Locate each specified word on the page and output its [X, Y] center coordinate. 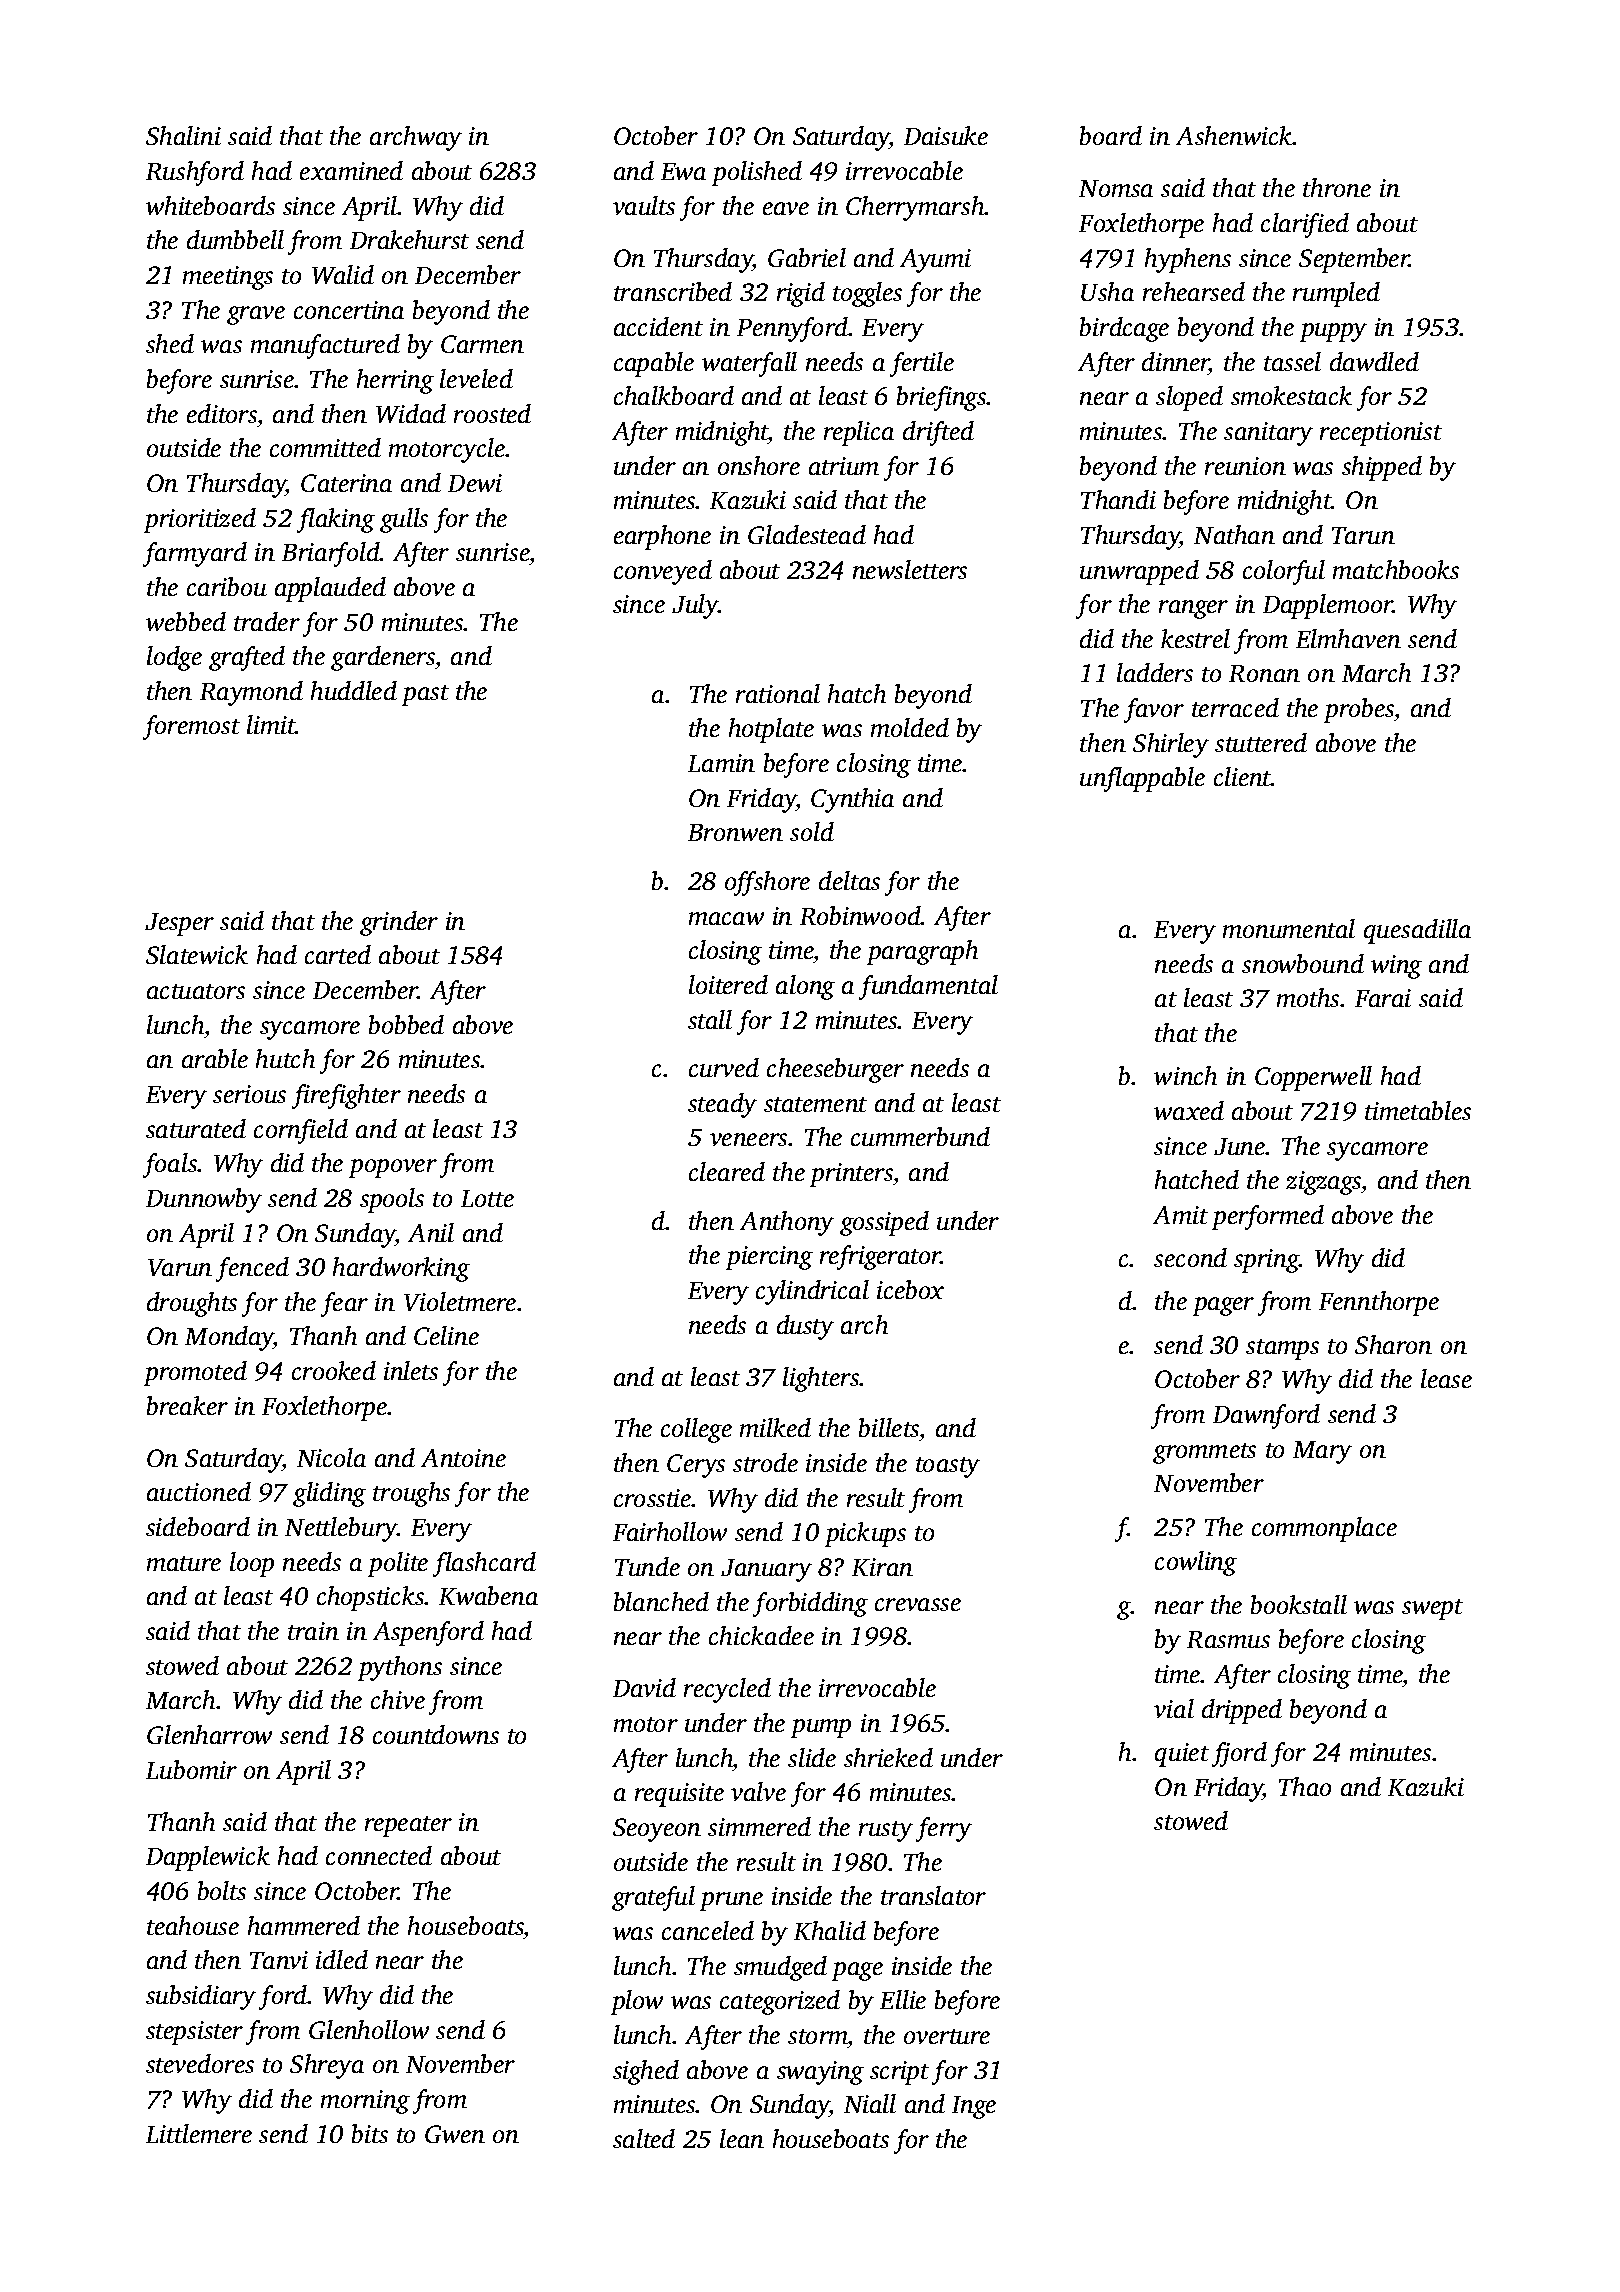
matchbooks [1396, 569]
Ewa [683, 171]
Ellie [903, 1999]
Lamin [721, 763]
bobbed [406, 1024]
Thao [1305, 1786]
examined [351, 170]
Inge [974, 2107]
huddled [354, 690]
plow [637, 2002]
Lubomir [191, 1769]
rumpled [1336, 294]
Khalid [830, 1930]
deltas [849, 880]
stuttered [1261, 742]
